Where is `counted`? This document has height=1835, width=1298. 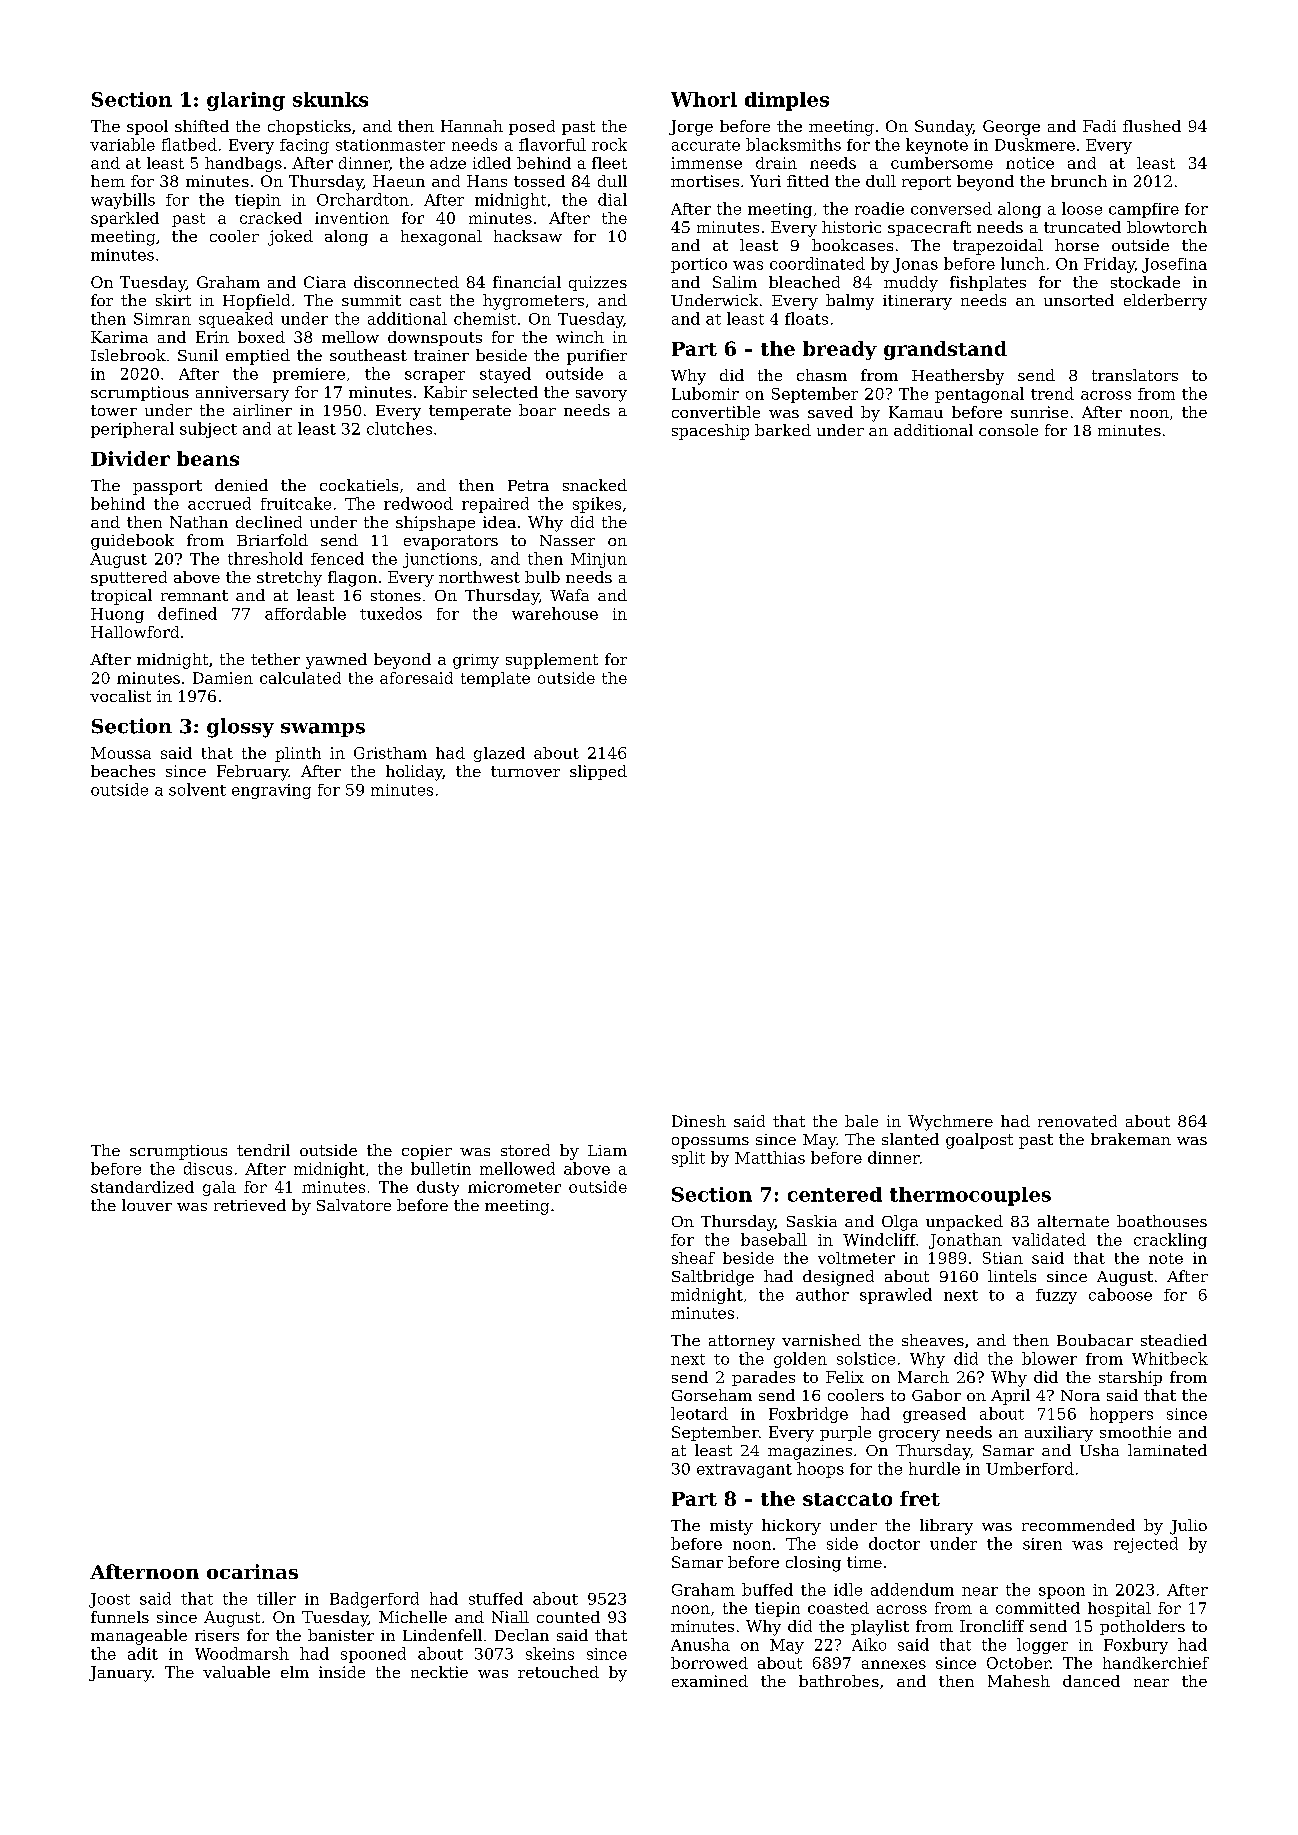 counted is located at coordinates (568, 1617).
